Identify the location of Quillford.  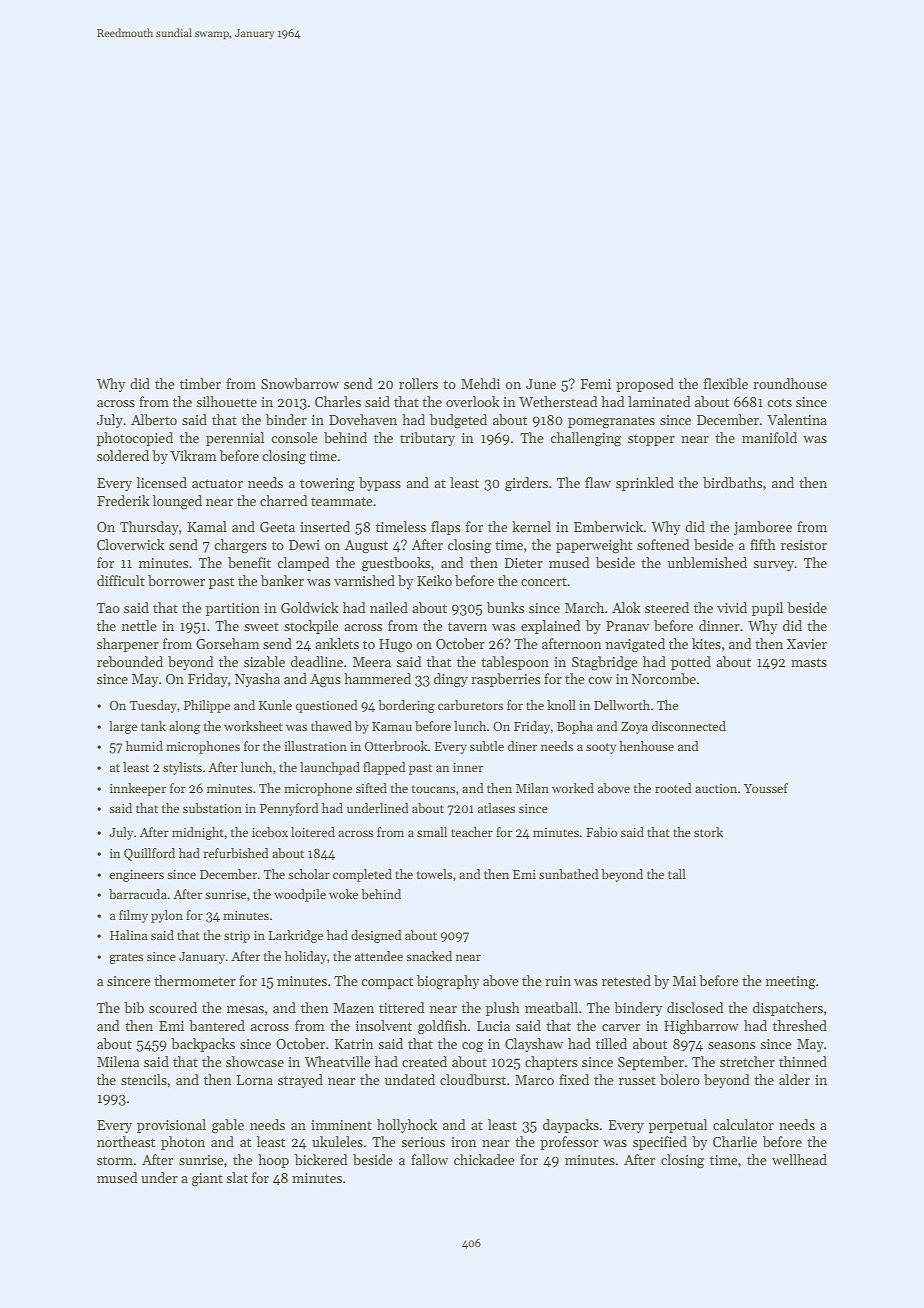
(149, 854).
